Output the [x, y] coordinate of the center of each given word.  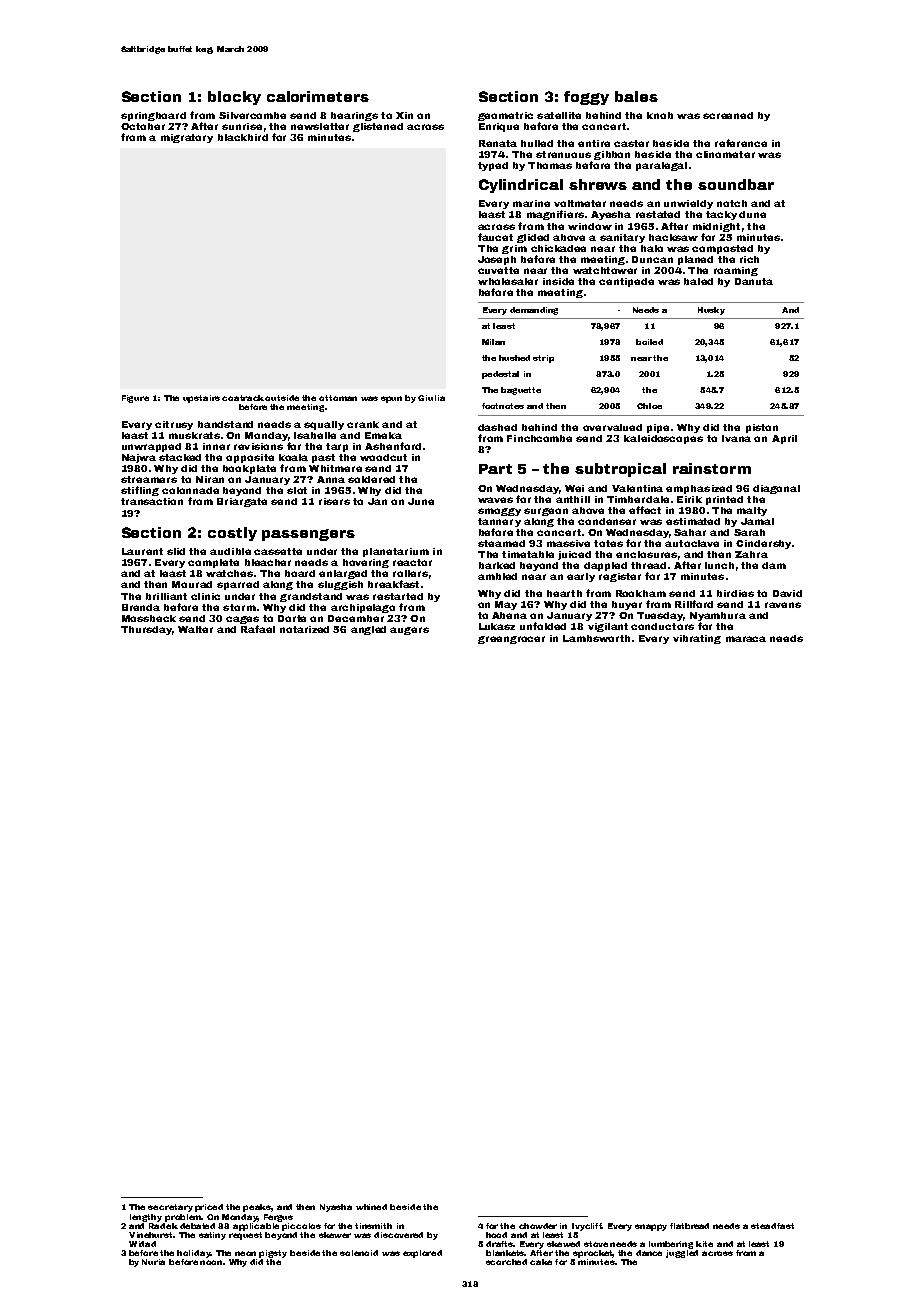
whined [371, 1207]
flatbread [689, 1226]
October [143, 126]
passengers [308, 535]
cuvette [498, 270]
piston [762, 428]
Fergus [278, 1218]
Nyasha [336, 1208]
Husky [711, 311]
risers [334, 501]
